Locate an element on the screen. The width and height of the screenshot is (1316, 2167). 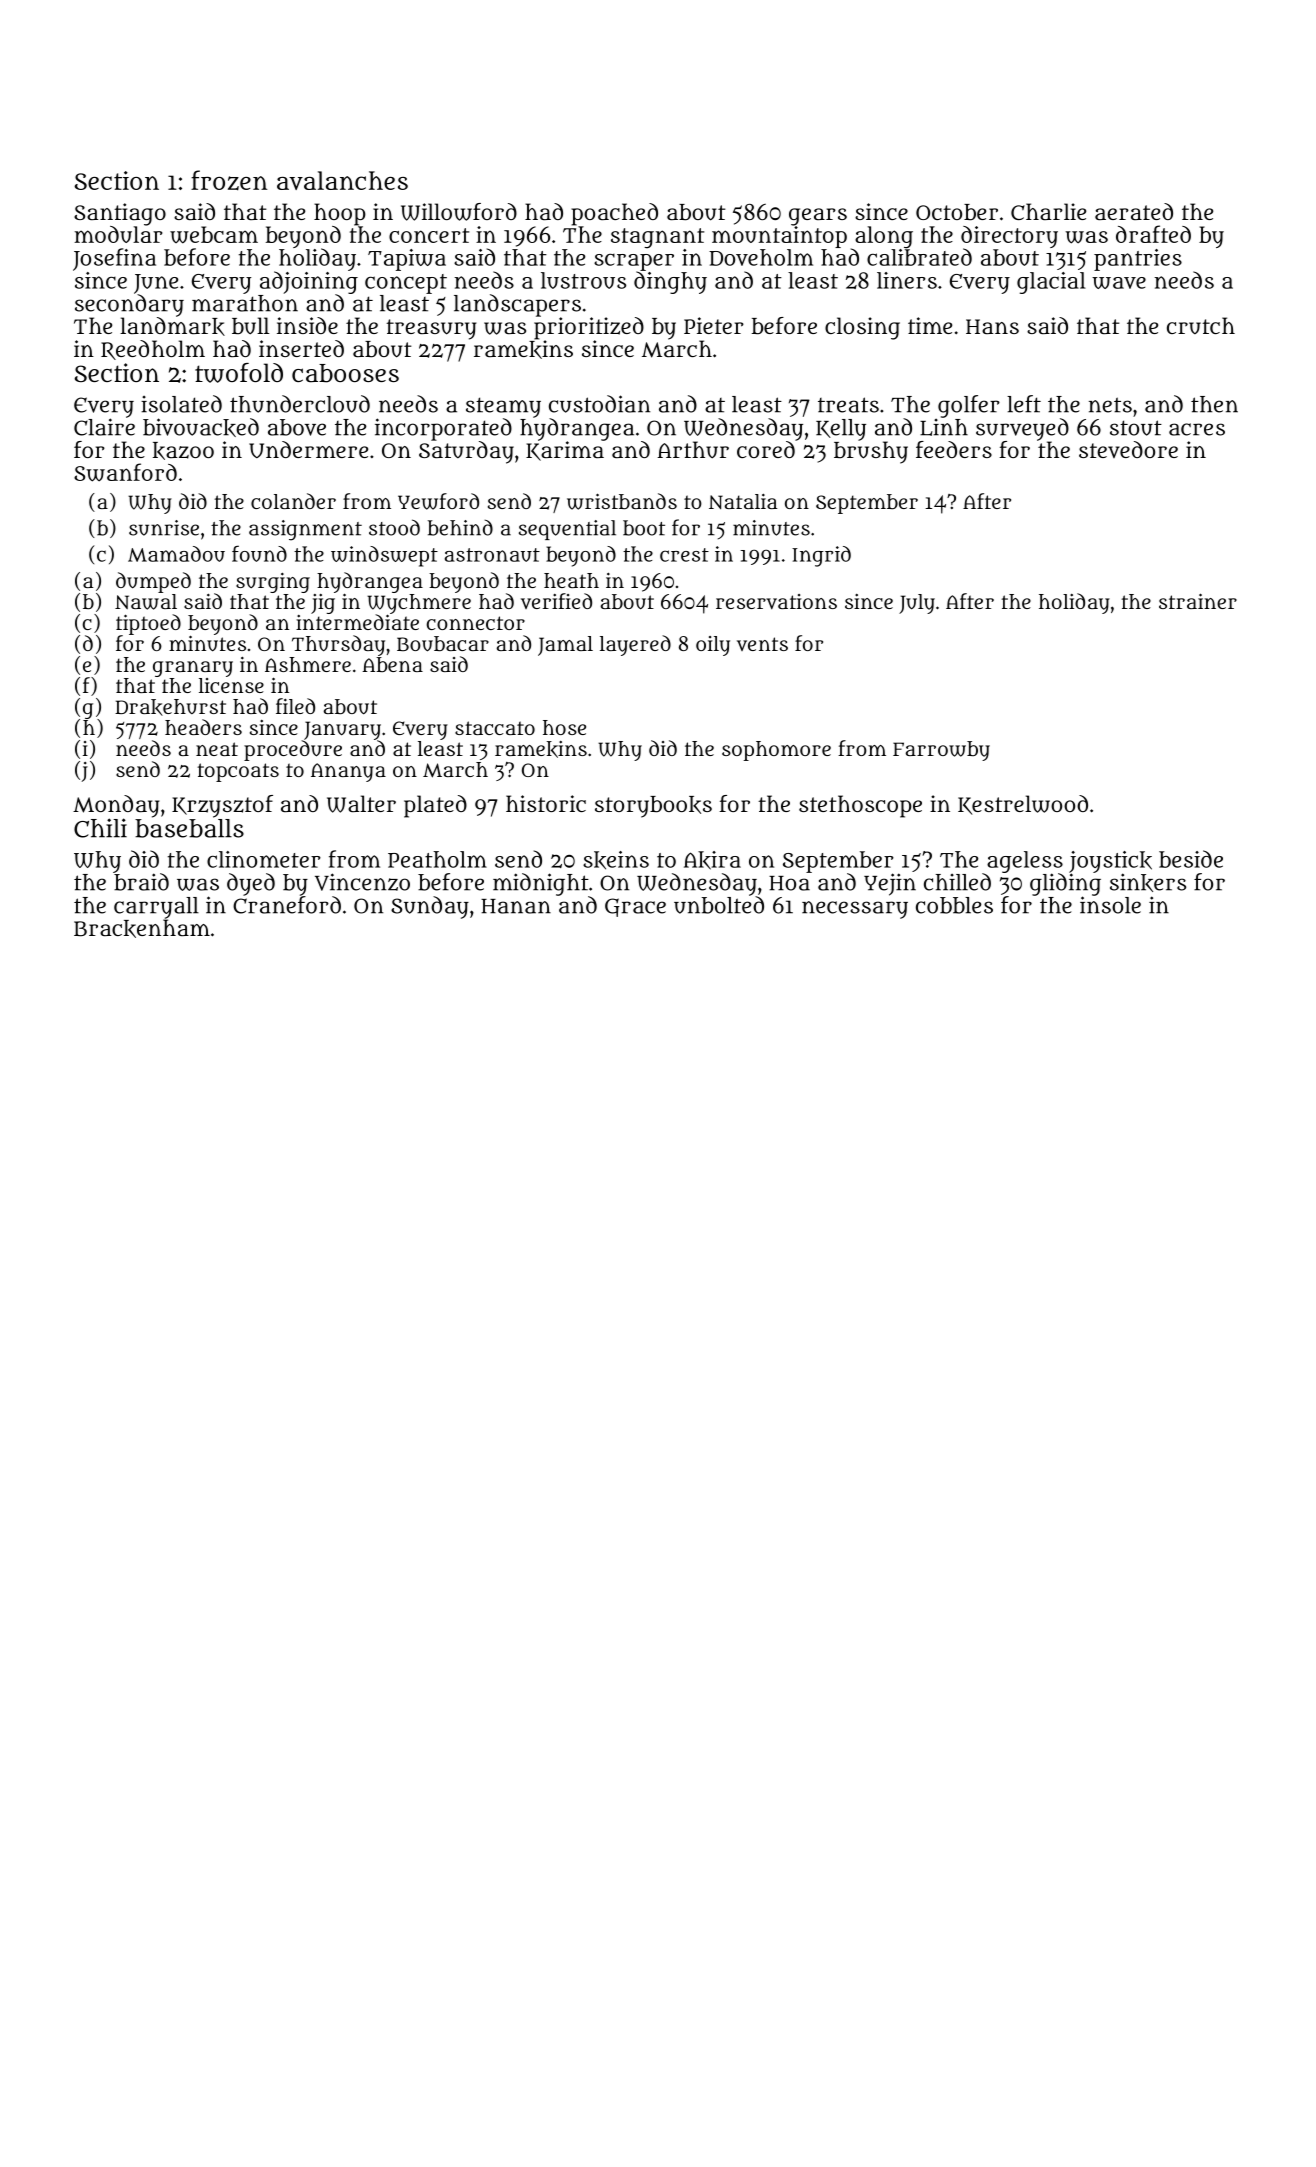
Tapiwa is located at coordinates (407, 260).
